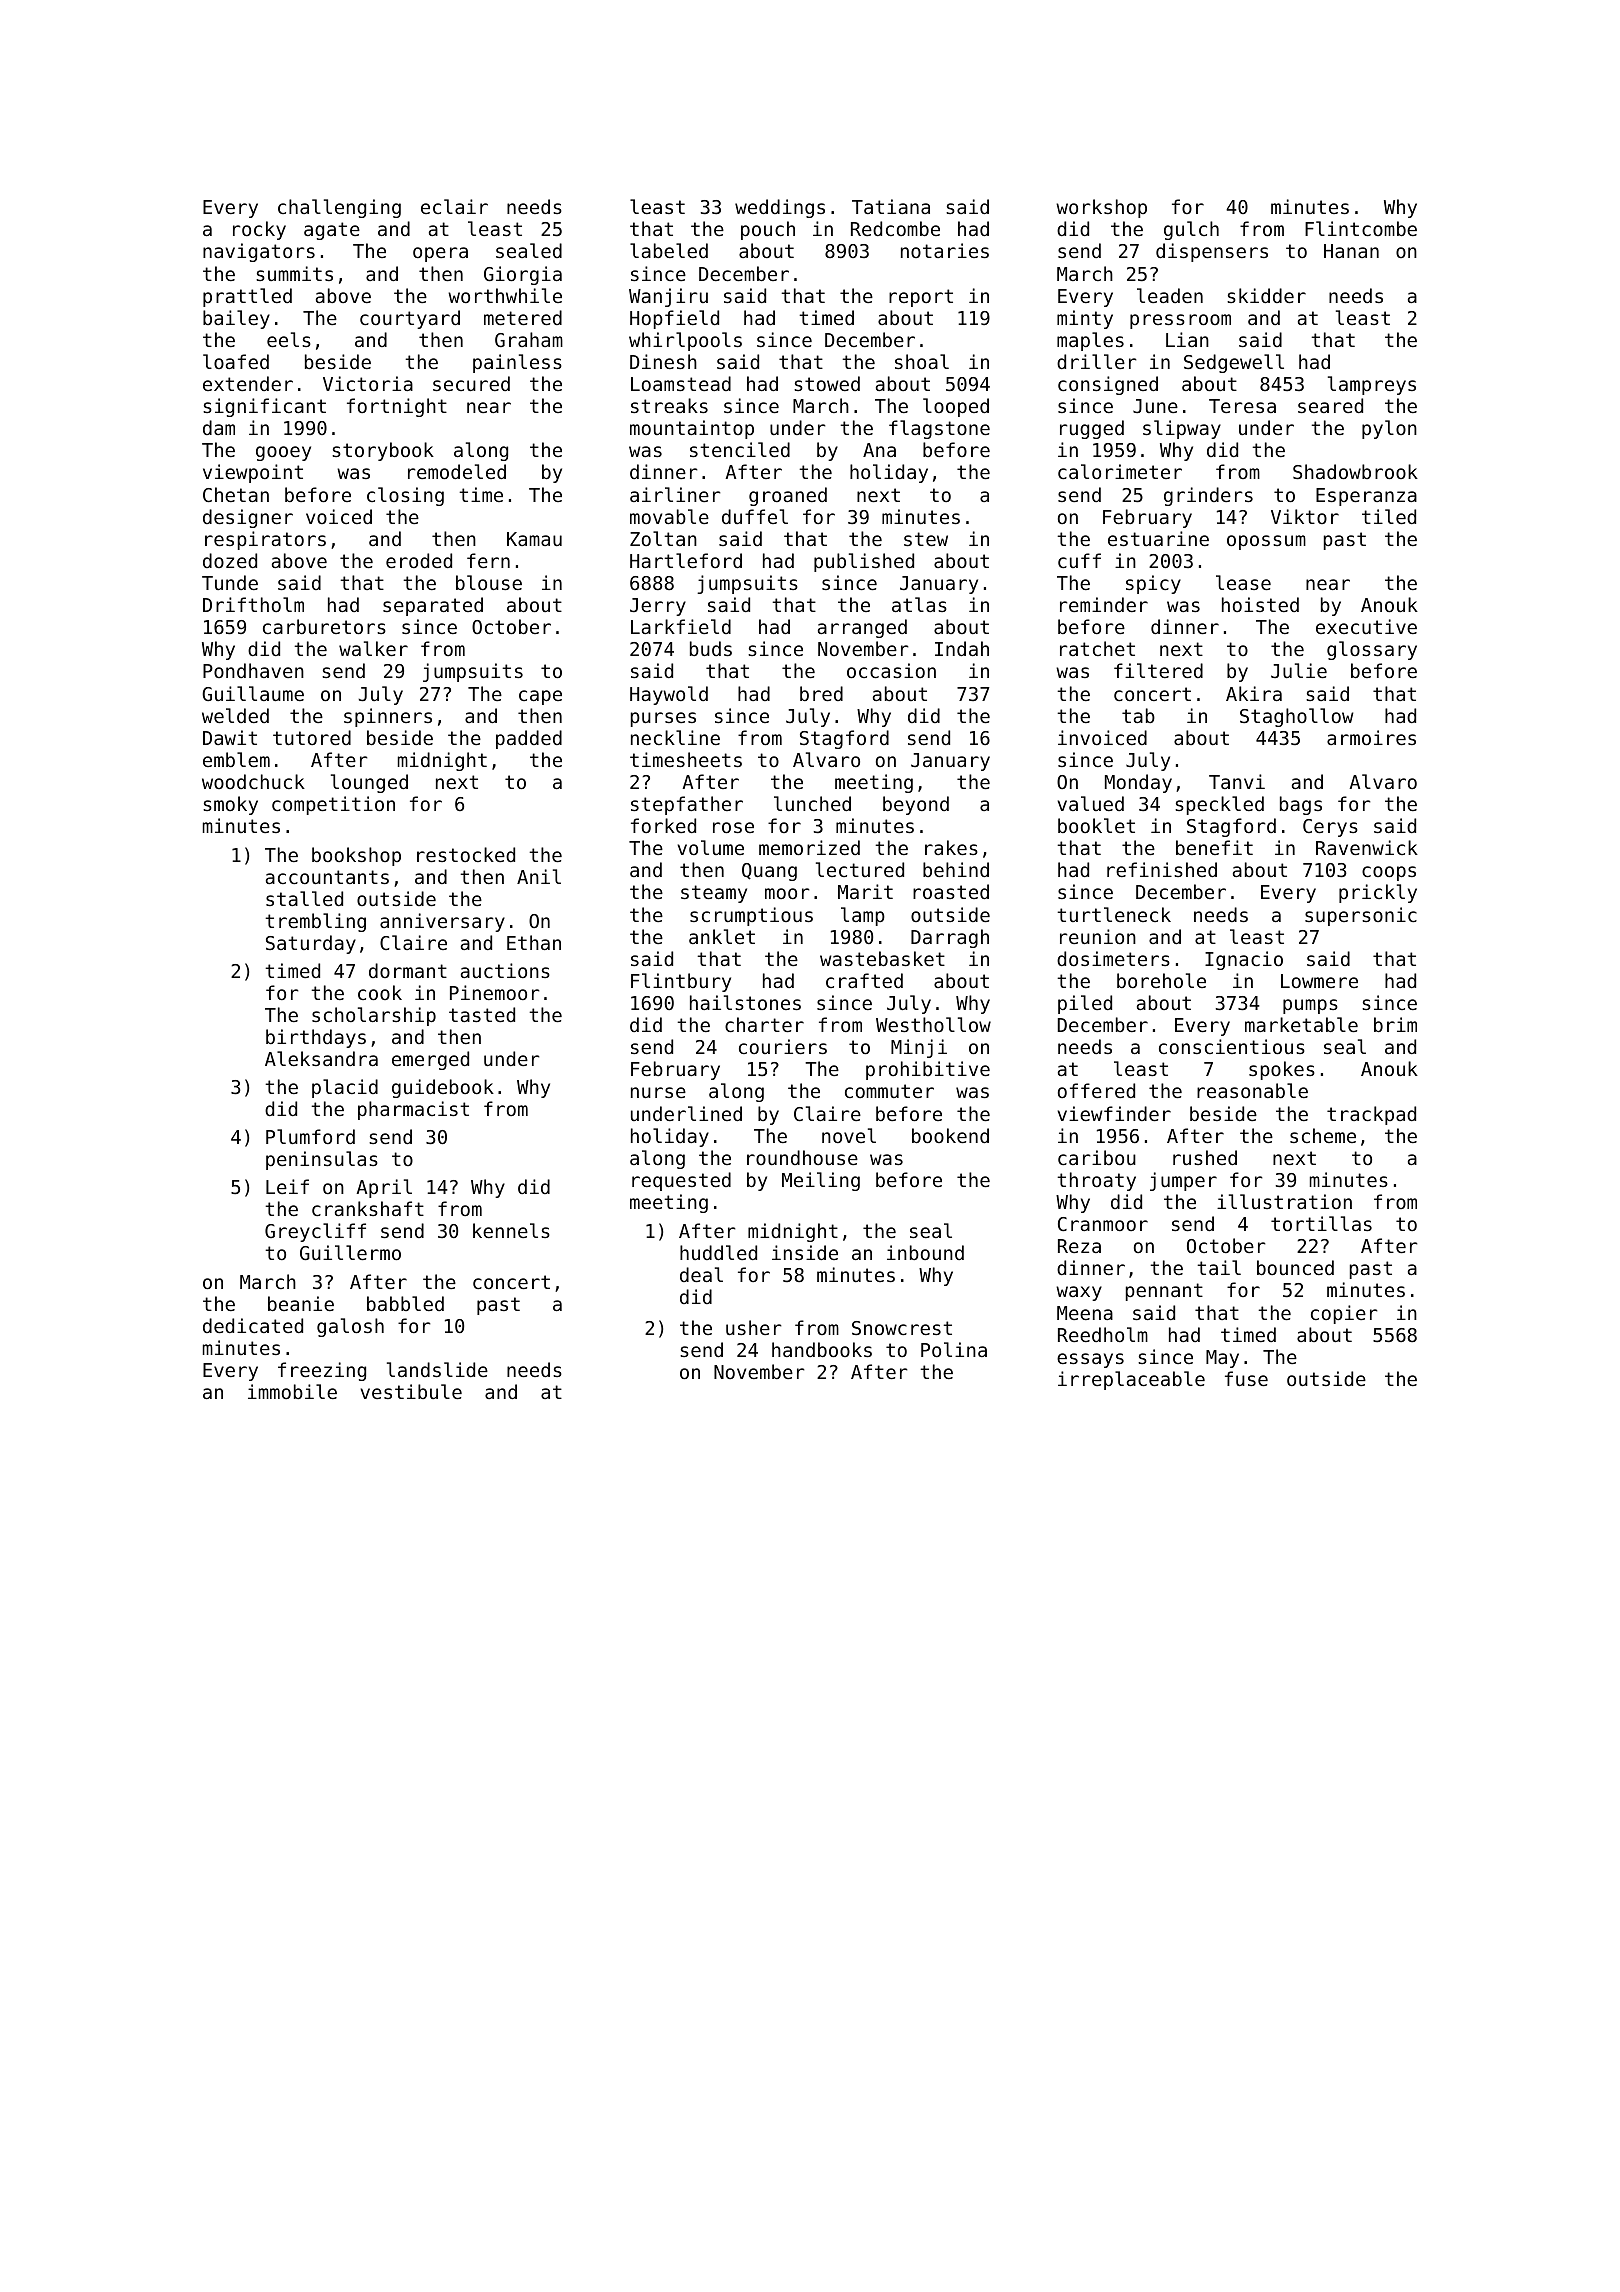  What do you see at coordinates (921, 298) in the image?
I see `report` at bounding box center [921, 298].
